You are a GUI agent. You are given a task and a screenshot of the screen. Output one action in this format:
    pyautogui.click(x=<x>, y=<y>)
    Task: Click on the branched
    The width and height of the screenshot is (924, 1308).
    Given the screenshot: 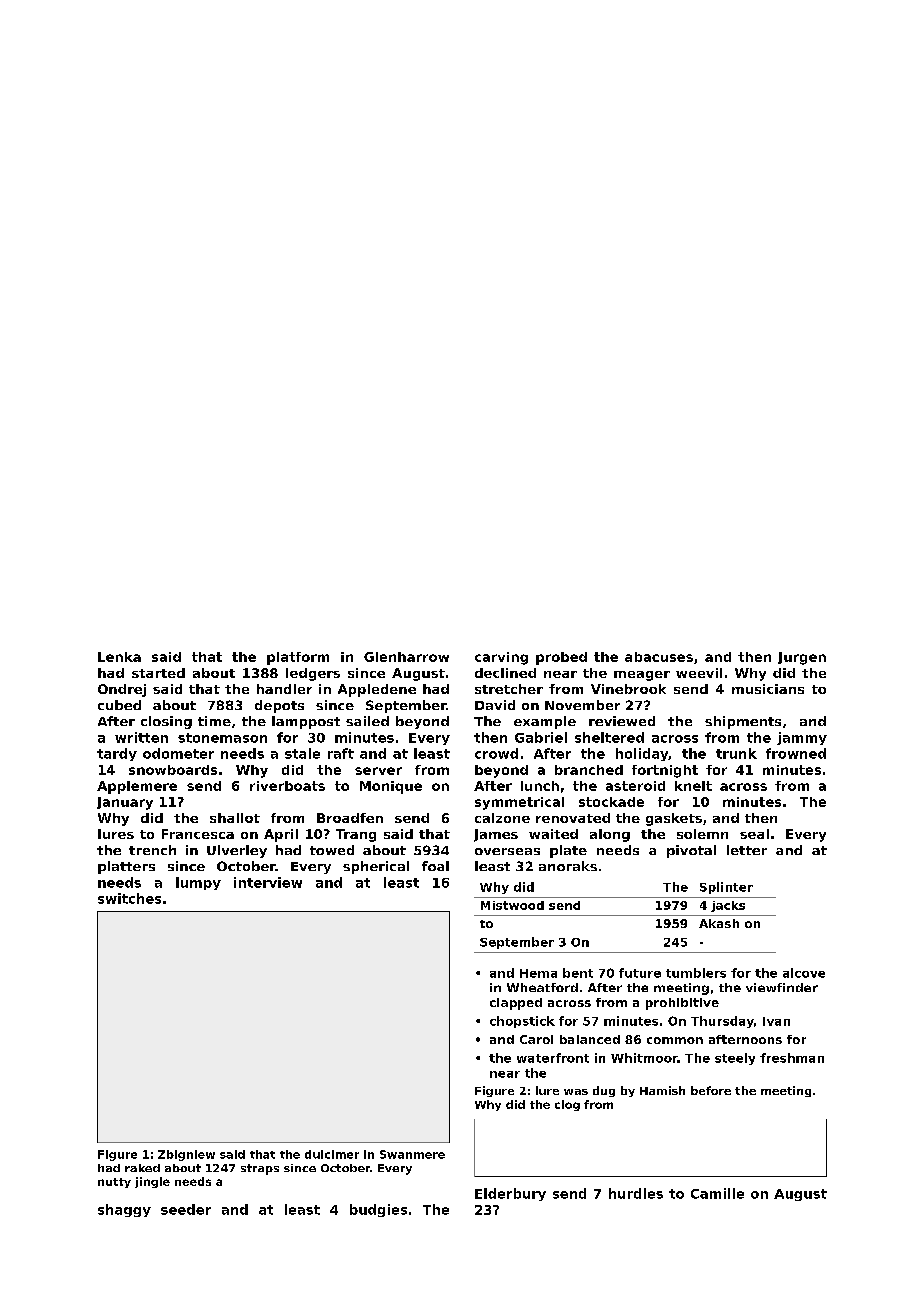 What is the action you would take?
    pyautogui.click(x=589, y=770)
